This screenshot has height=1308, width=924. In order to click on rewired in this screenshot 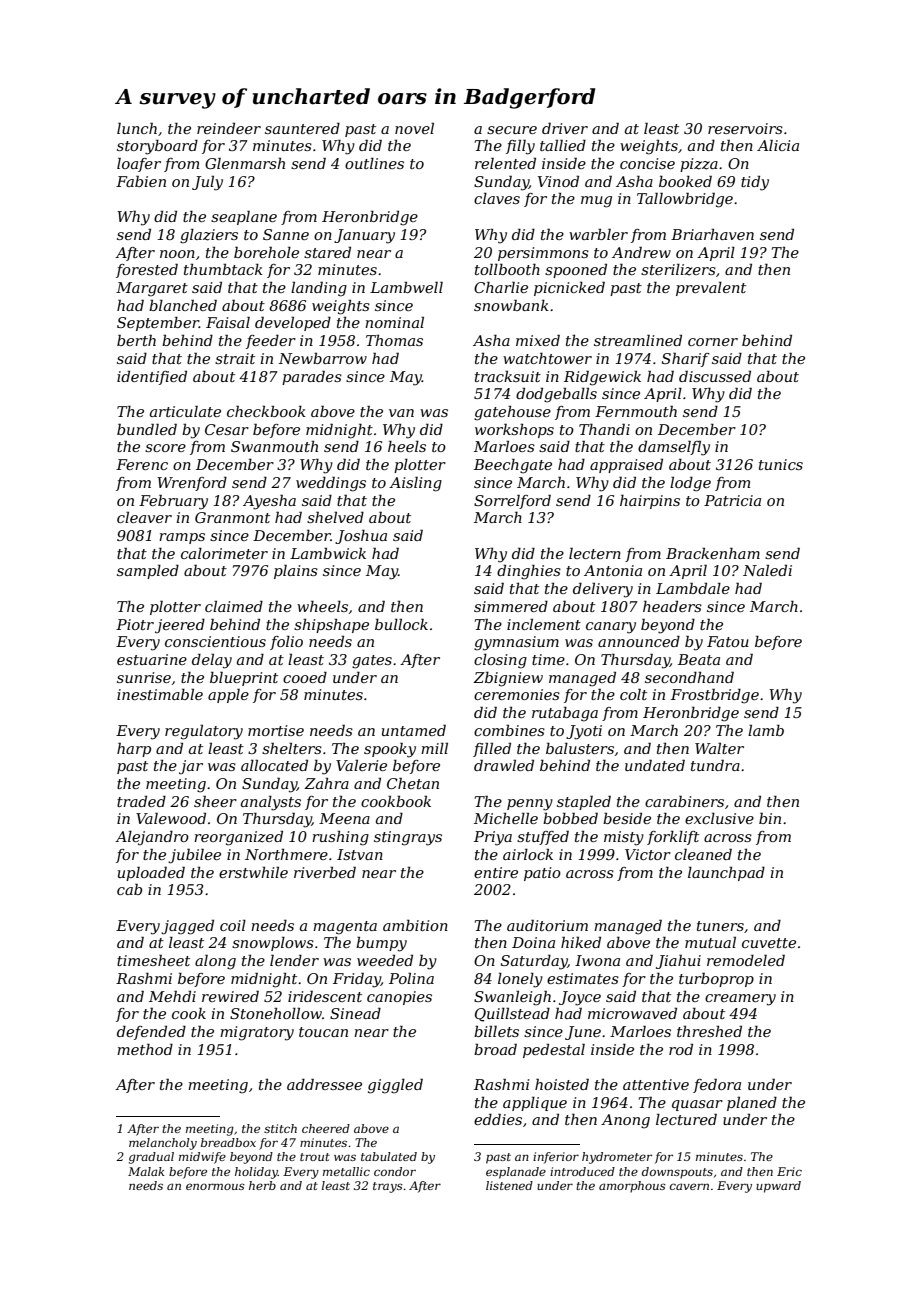, I will do `click(230, 996)`.
